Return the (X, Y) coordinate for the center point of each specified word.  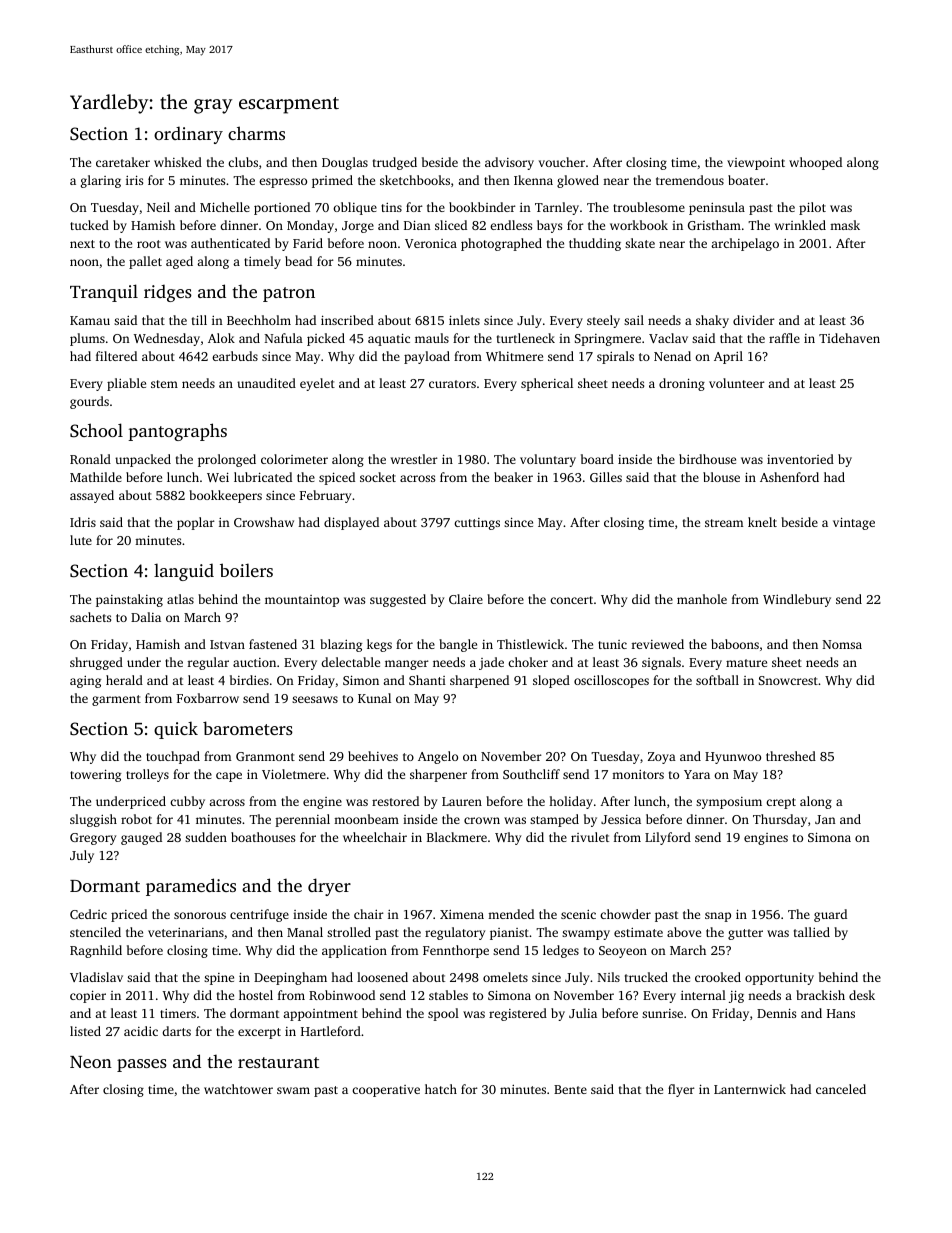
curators (452, 384)
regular (208, 663)
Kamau (90, 320)
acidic (141, 1031)
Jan (825, 819)
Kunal (374, 698)
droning (682, 384)
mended (511, 914)
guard (830, 915)
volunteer (737, 383)
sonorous (200, 915)
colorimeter (294, 459)
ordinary (188, 135)
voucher (562, 162)
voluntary (548, 460)
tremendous (690, 180)
